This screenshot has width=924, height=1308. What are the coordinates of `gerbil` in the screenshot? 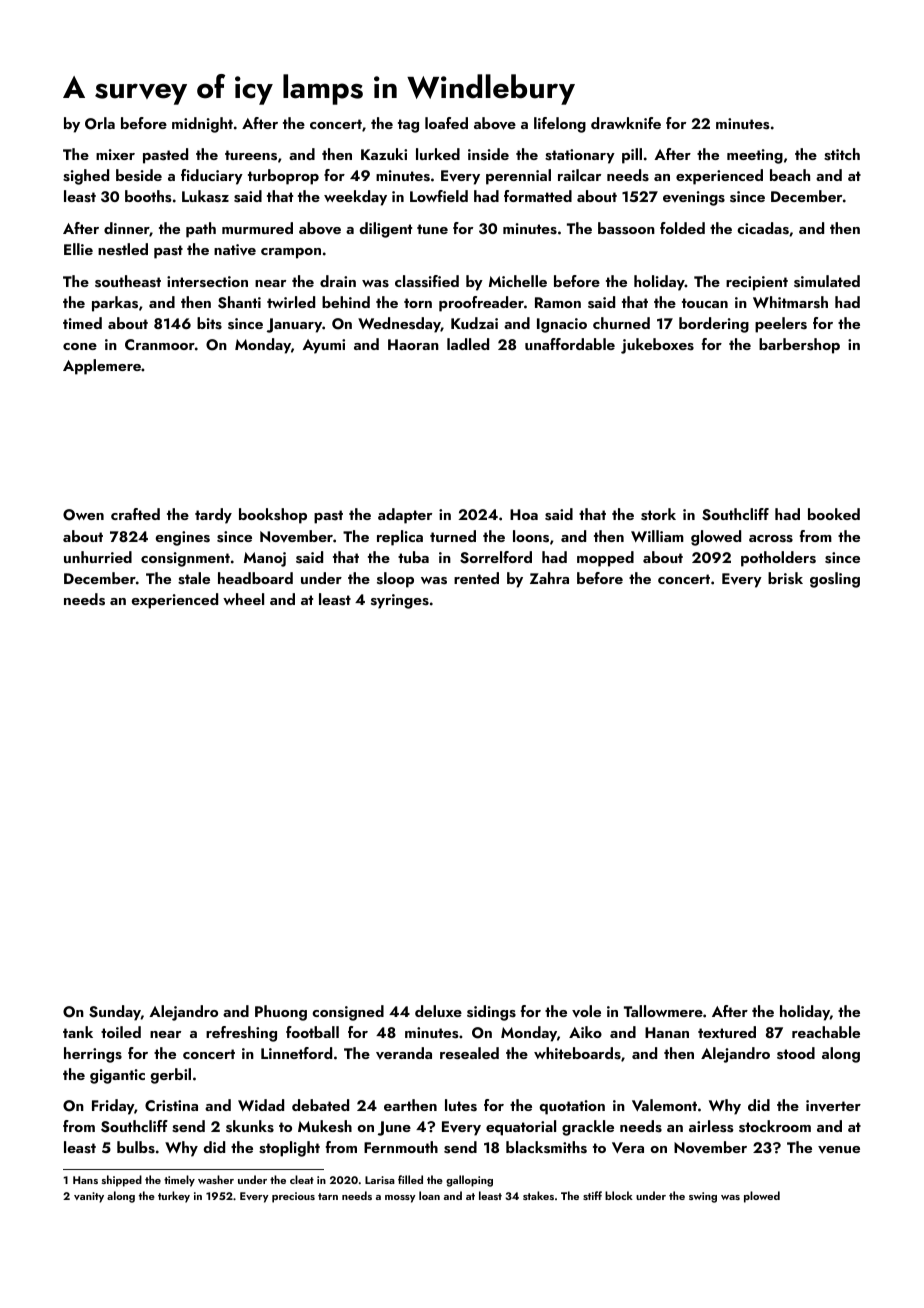 It's located at (170, 1076).
